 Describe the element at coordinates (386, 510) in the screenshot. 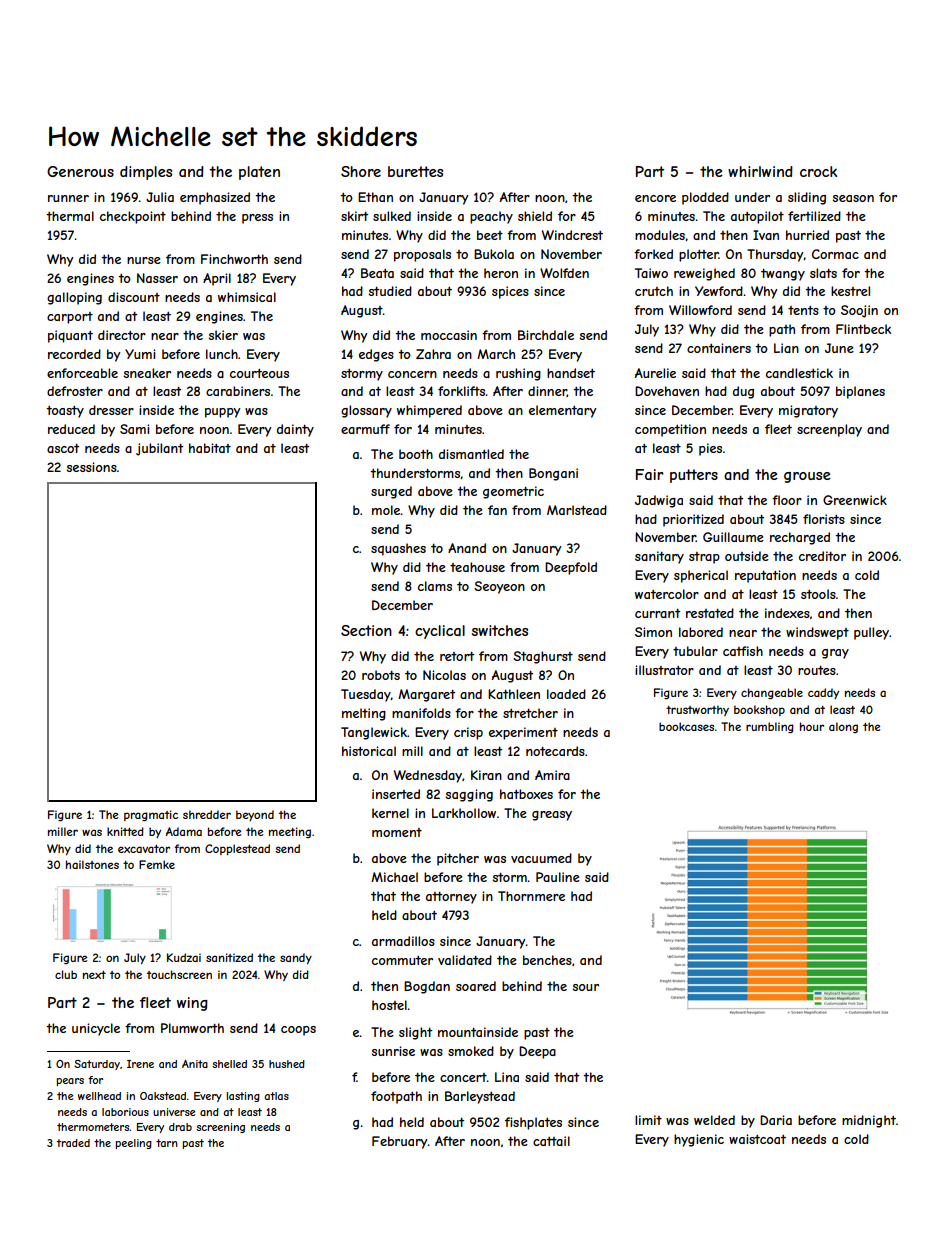

I see `mole` at that location.
